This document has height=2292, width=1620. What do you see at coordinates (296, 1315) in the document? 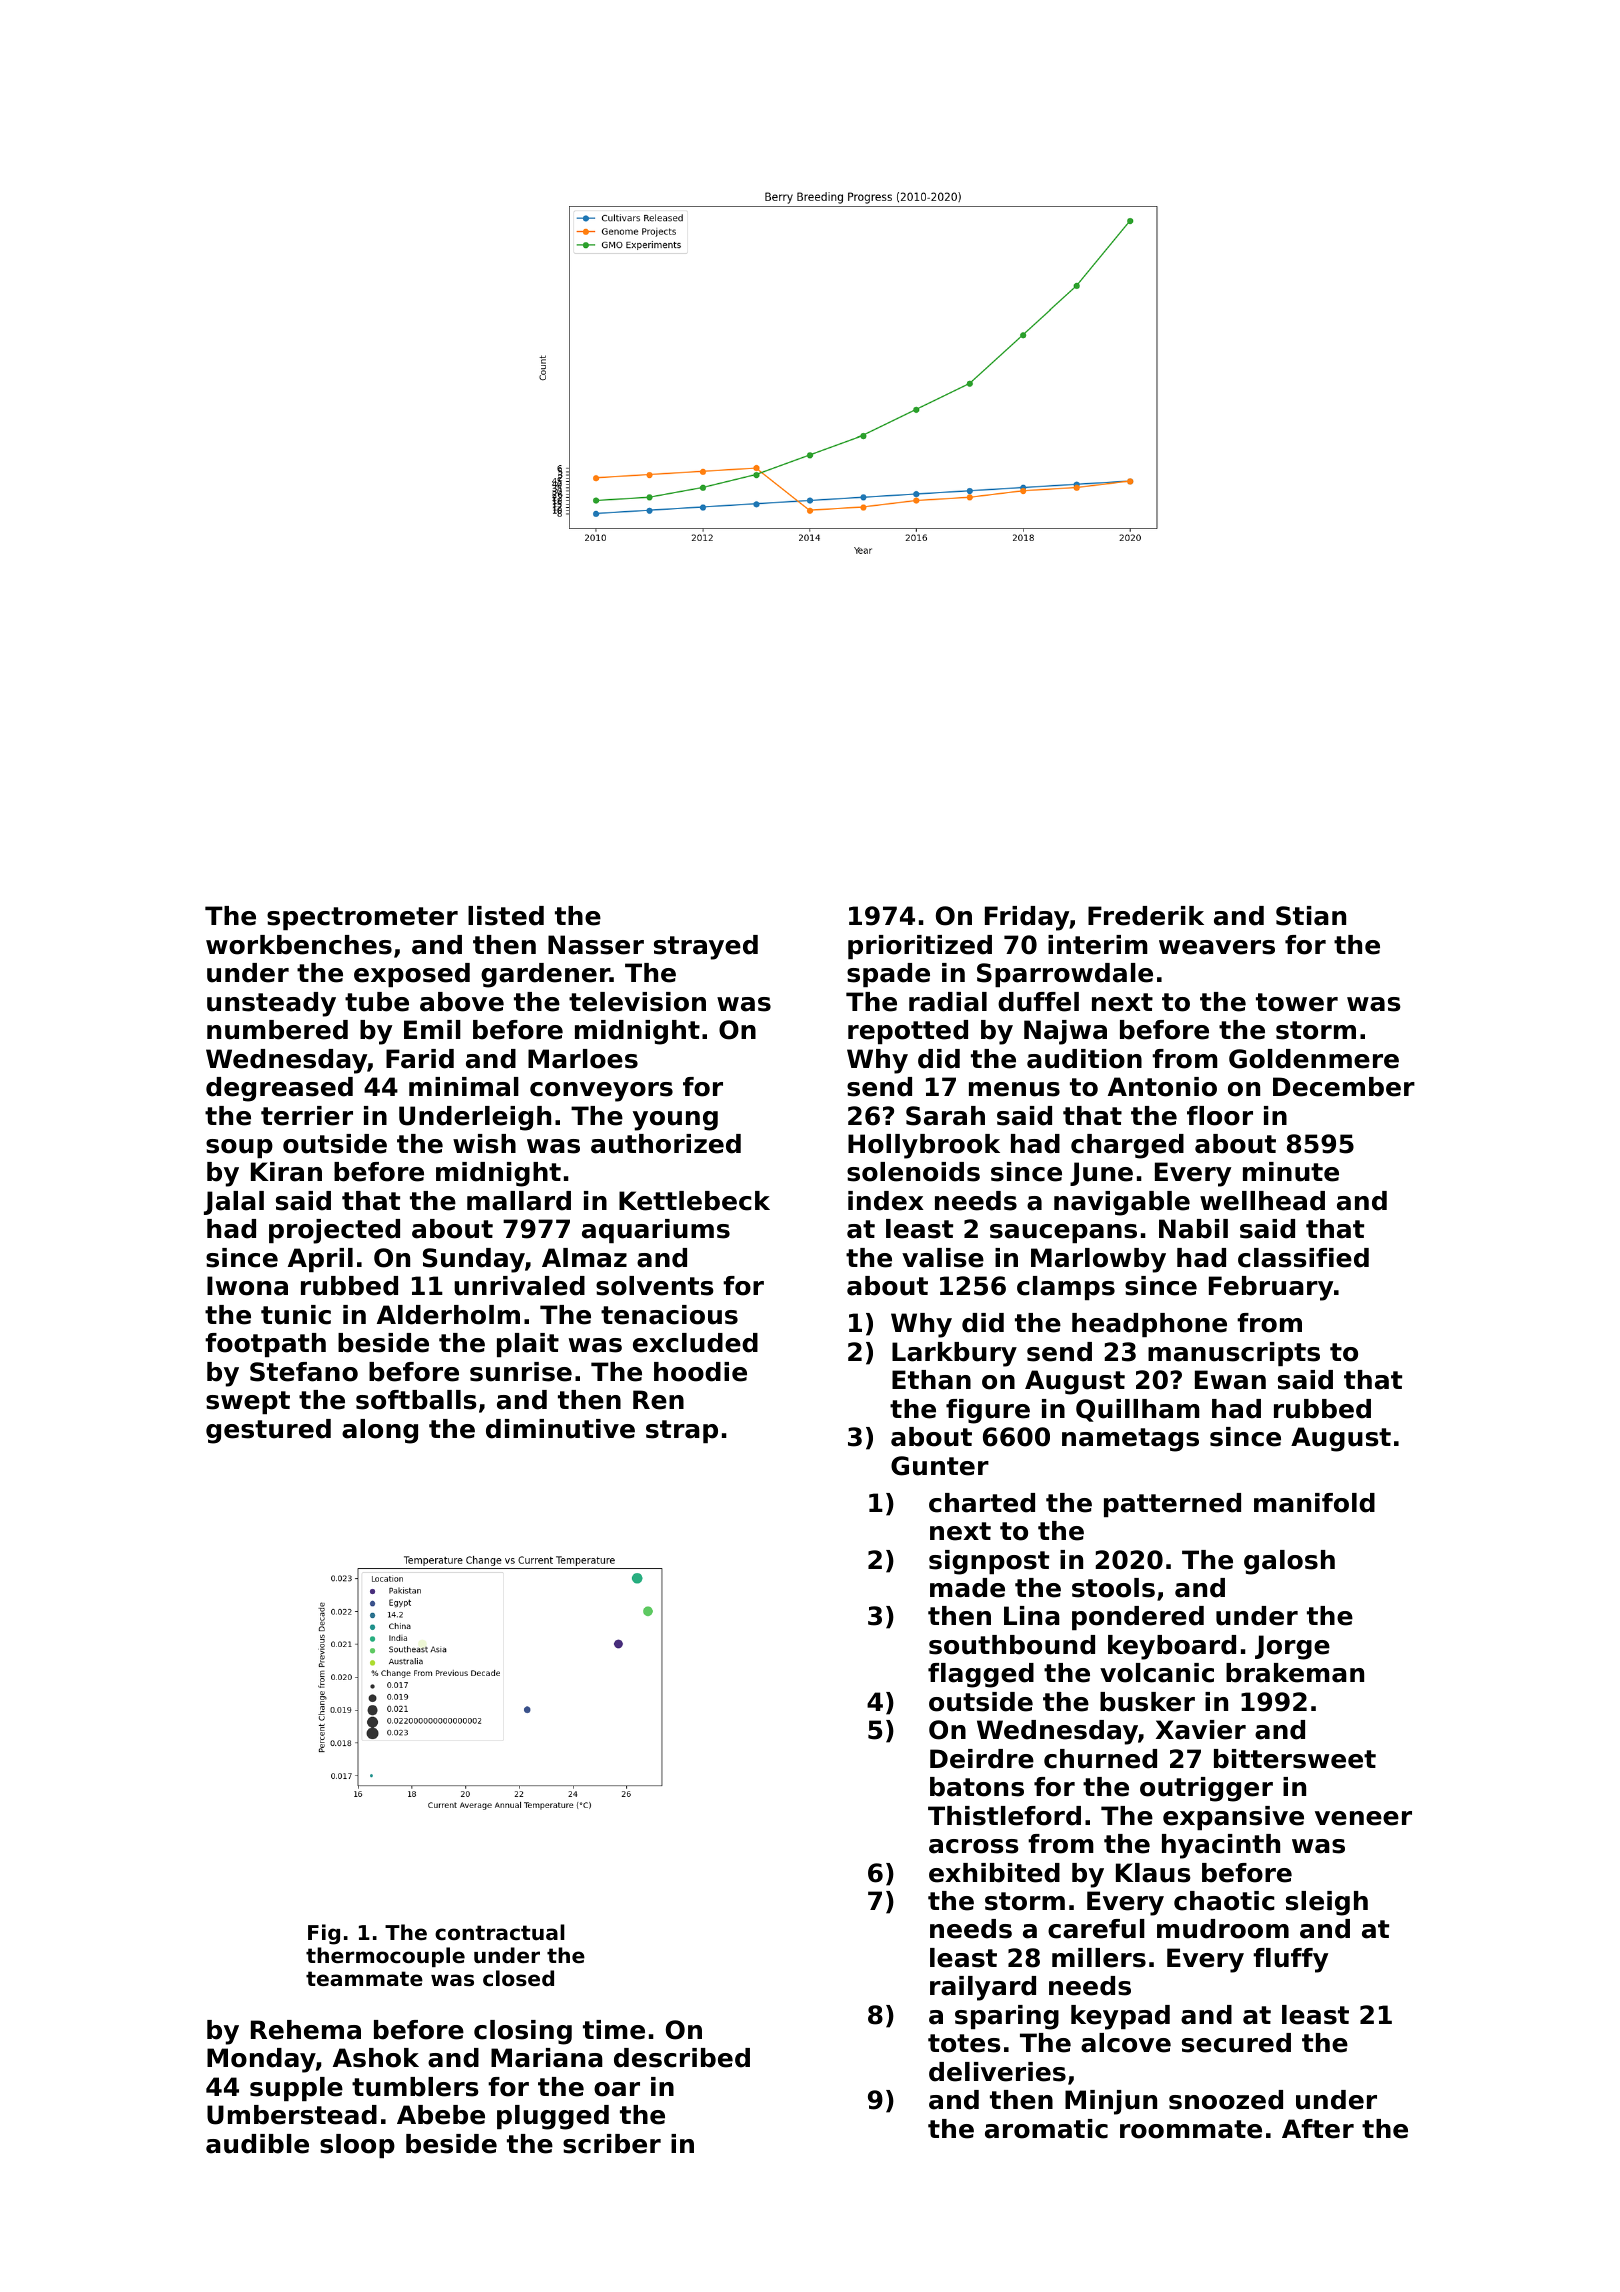
I see `tunic` at bounding box center [296, 1315].
